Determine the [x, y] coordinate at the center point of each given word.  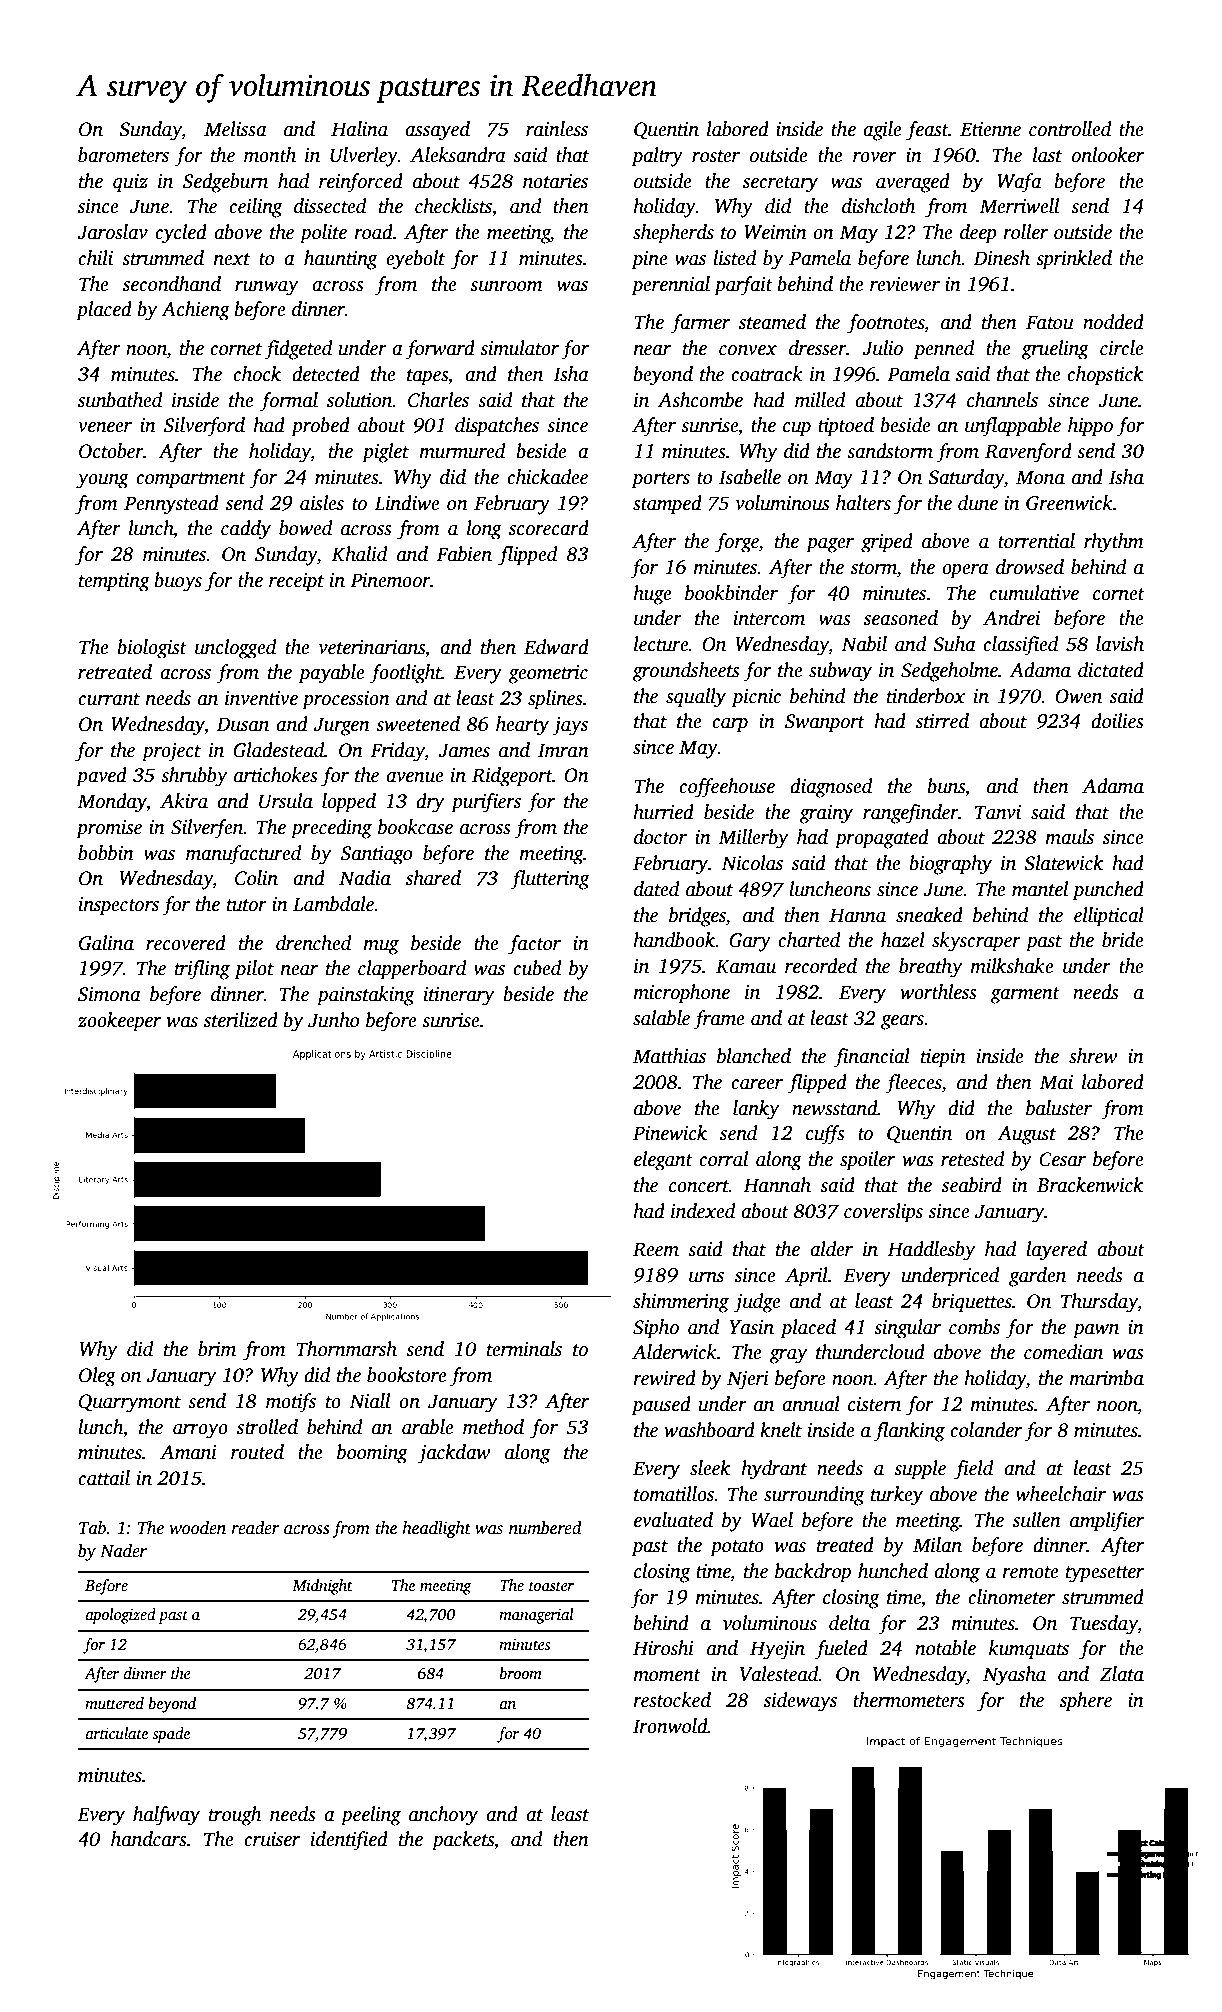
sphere [1086, 1702]
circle [1122, 348]
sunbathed [120, 400]
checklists [453, 206]
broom [520, 1673]
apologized [121, 1616]
